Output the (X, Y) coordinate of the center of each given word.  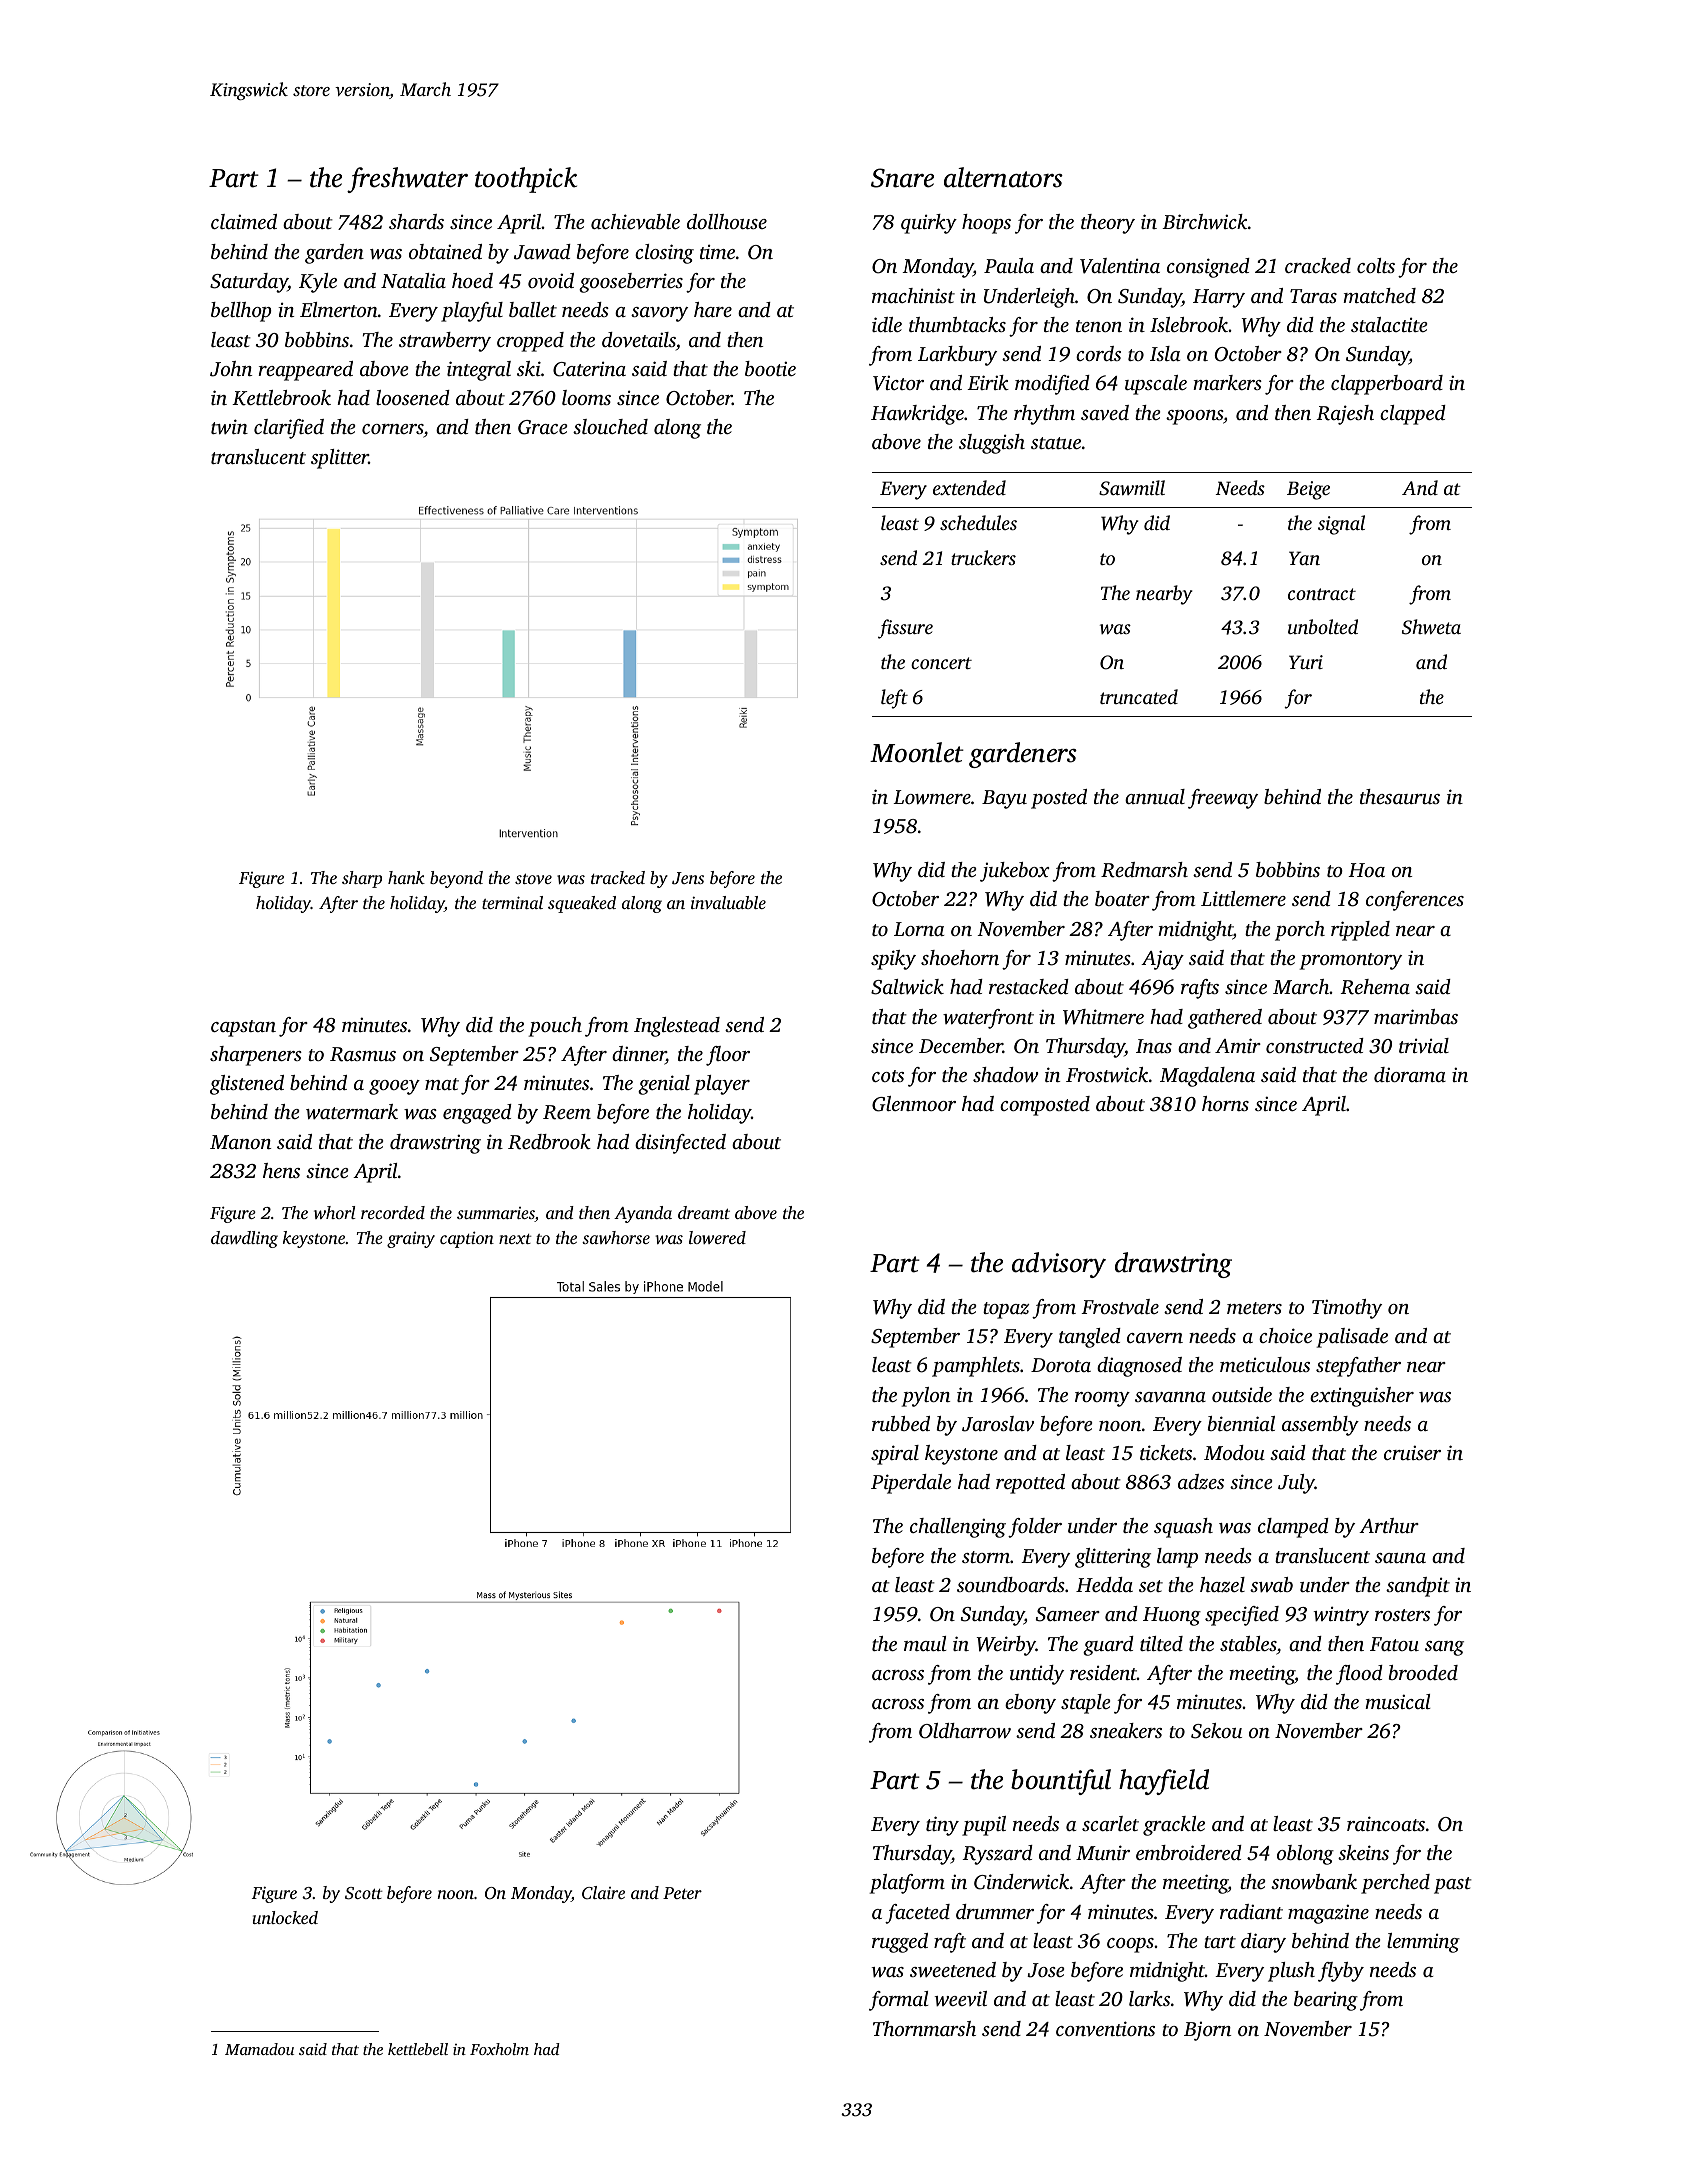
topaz (1006, 1310)
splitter (340, 459)
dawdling (244, 1239)
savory (659, 314)
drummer (995, 1911)
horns (1225, 1103)
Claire (603, 1893)
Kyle (318, 283)
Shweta (1431, 627)
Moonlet (917, 752)
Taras (1313, 296)
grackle (1174, 1826)
